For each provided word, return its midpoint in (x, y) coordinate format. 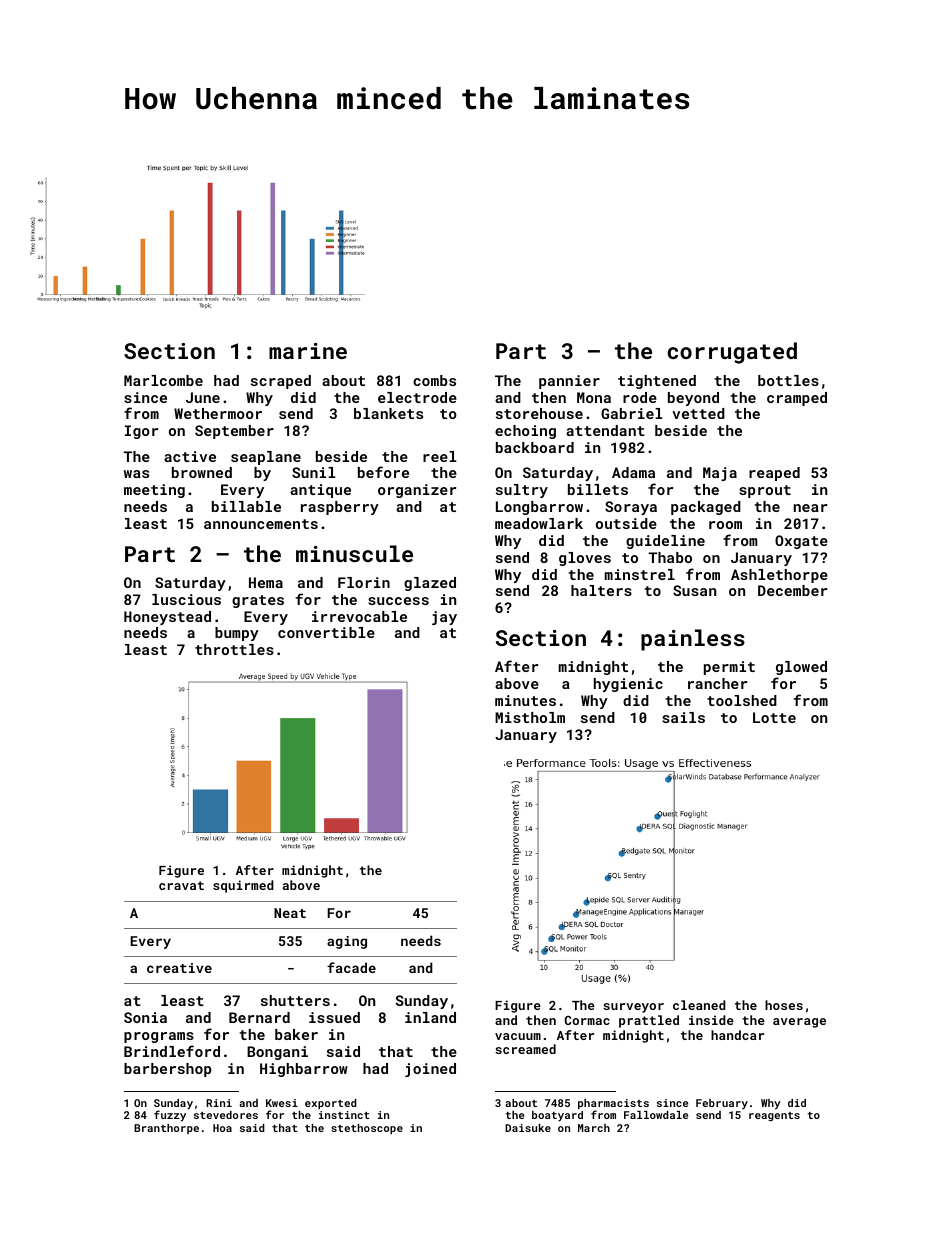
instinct (344, 1115)
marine (308, 351)
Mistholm (530, 717)
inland (430, 1017)
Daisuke (528, 1128)
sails (683, 717)
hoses (784, 1005)
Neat (290, 913)
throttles (234, 649)
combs (434, 380)
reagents (774, 1116)
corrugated (732, 353)
